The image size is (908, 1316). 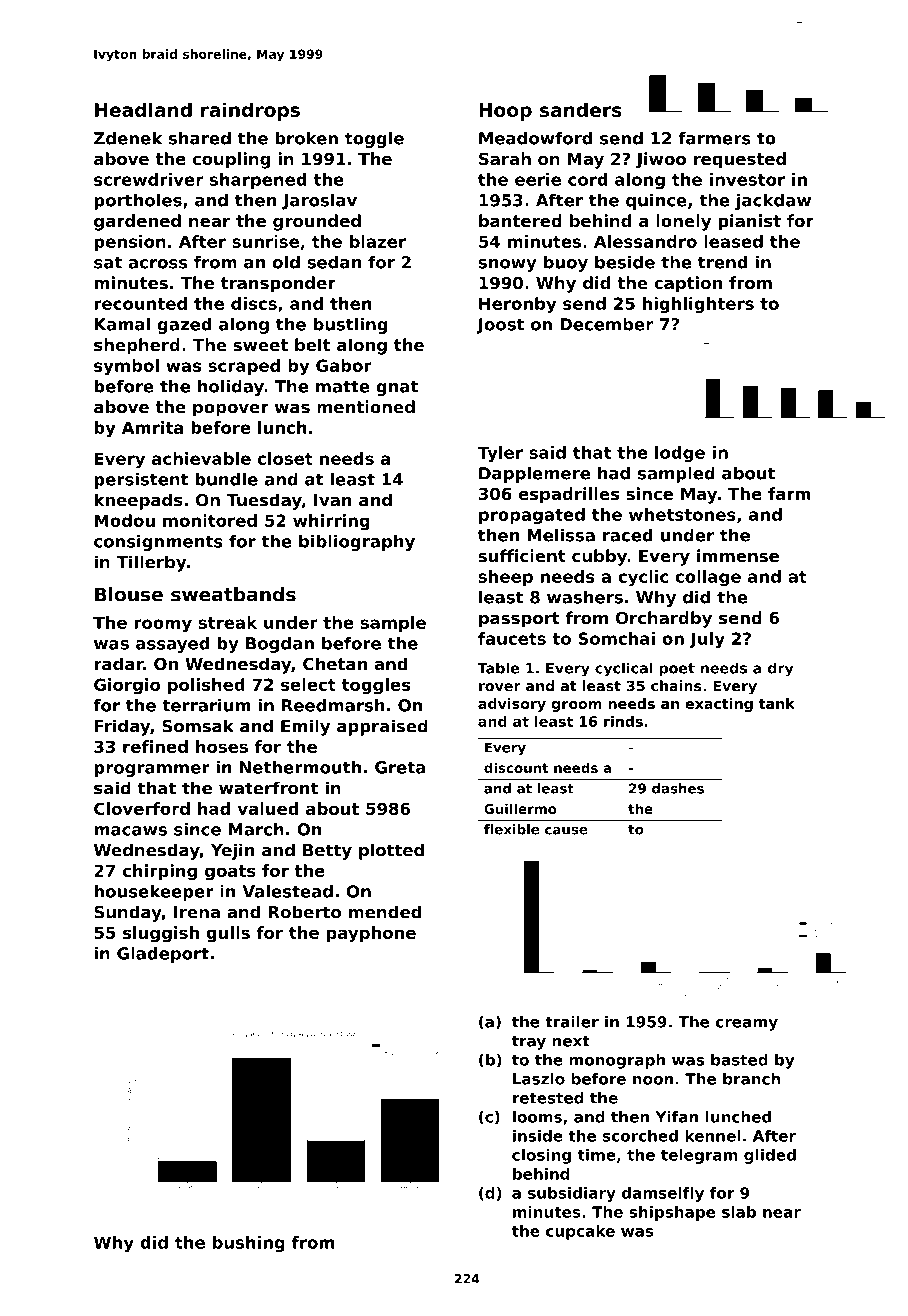 What do you see at coordinates (532, 516) in the screenshot?
I see `propagated` at bounding box center [532, 516].
